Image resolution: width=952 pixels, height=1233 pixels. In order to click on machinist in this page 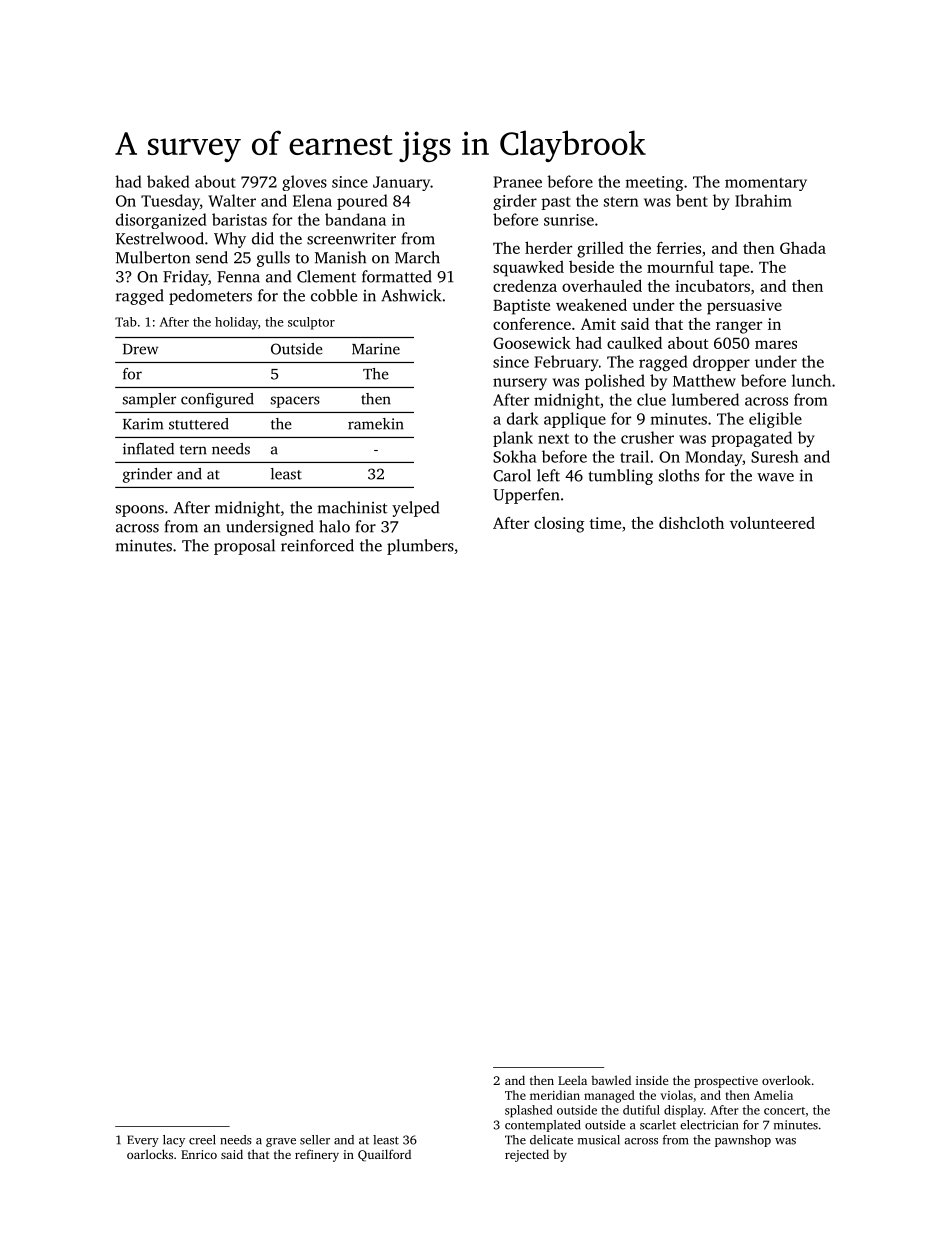, I will do `click(353, 507)`.
